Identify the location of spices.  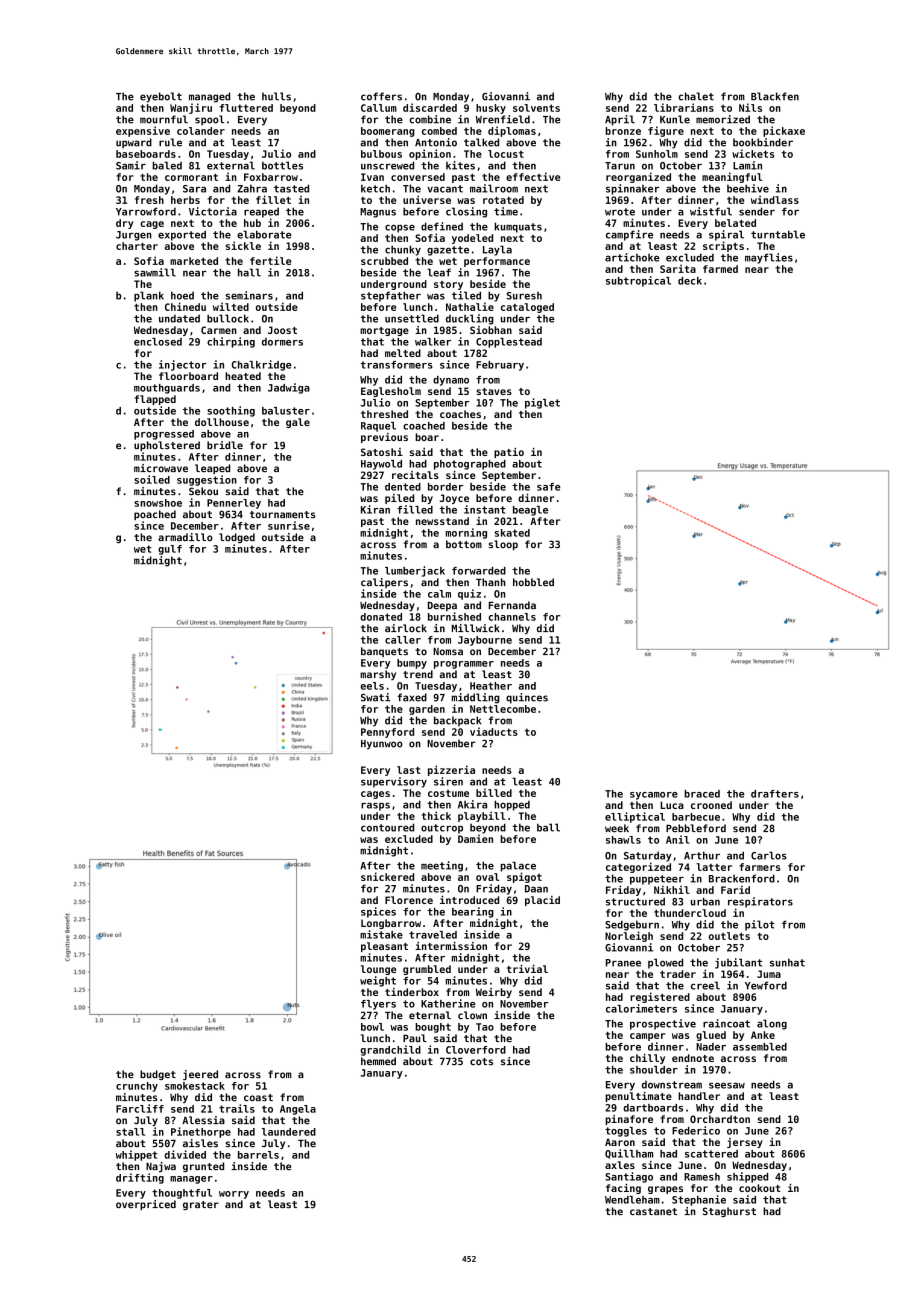
(378, 912).
